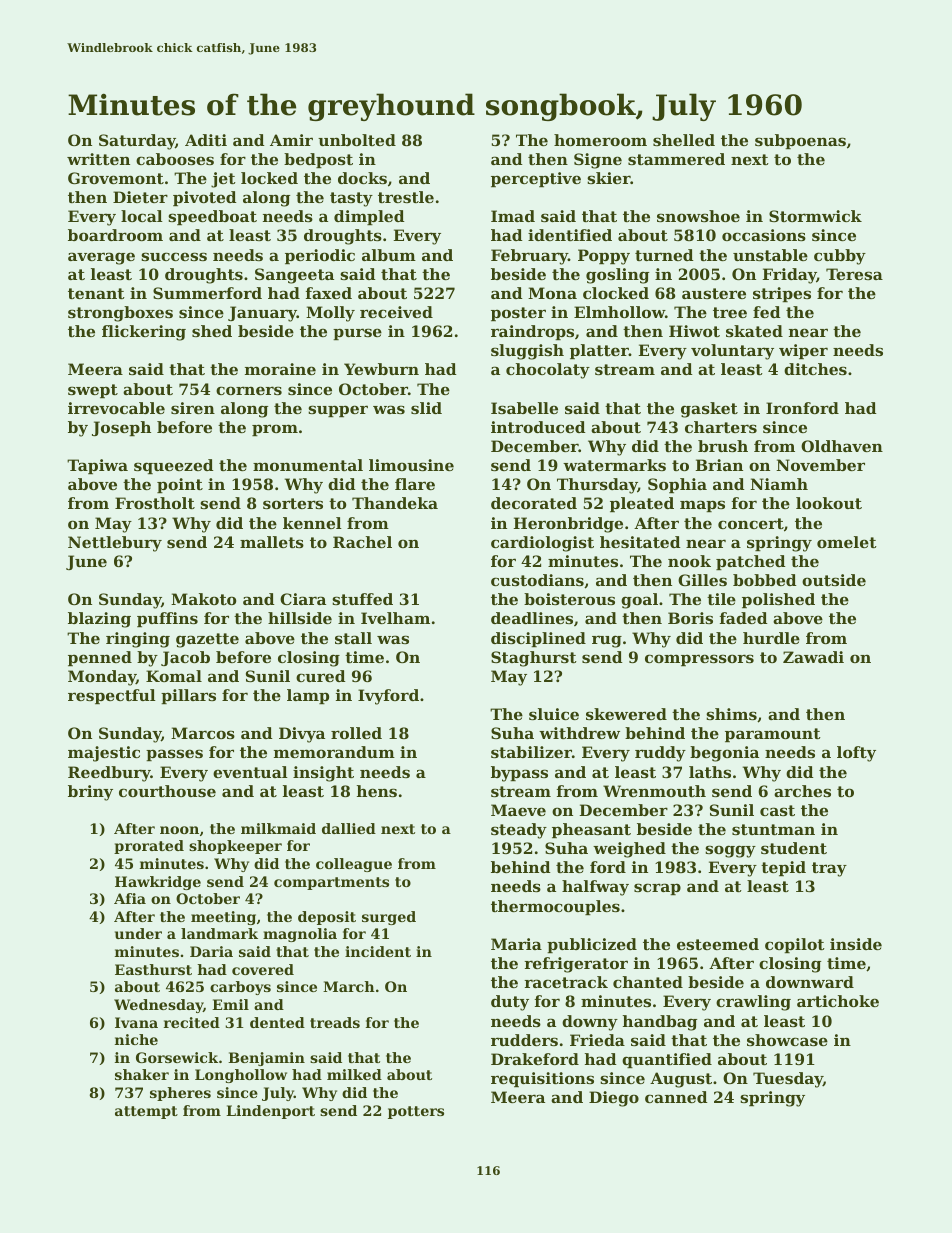  Describe the element at coordinates (116, 408) in the screenshot. I see `irrevocable` at that location.
